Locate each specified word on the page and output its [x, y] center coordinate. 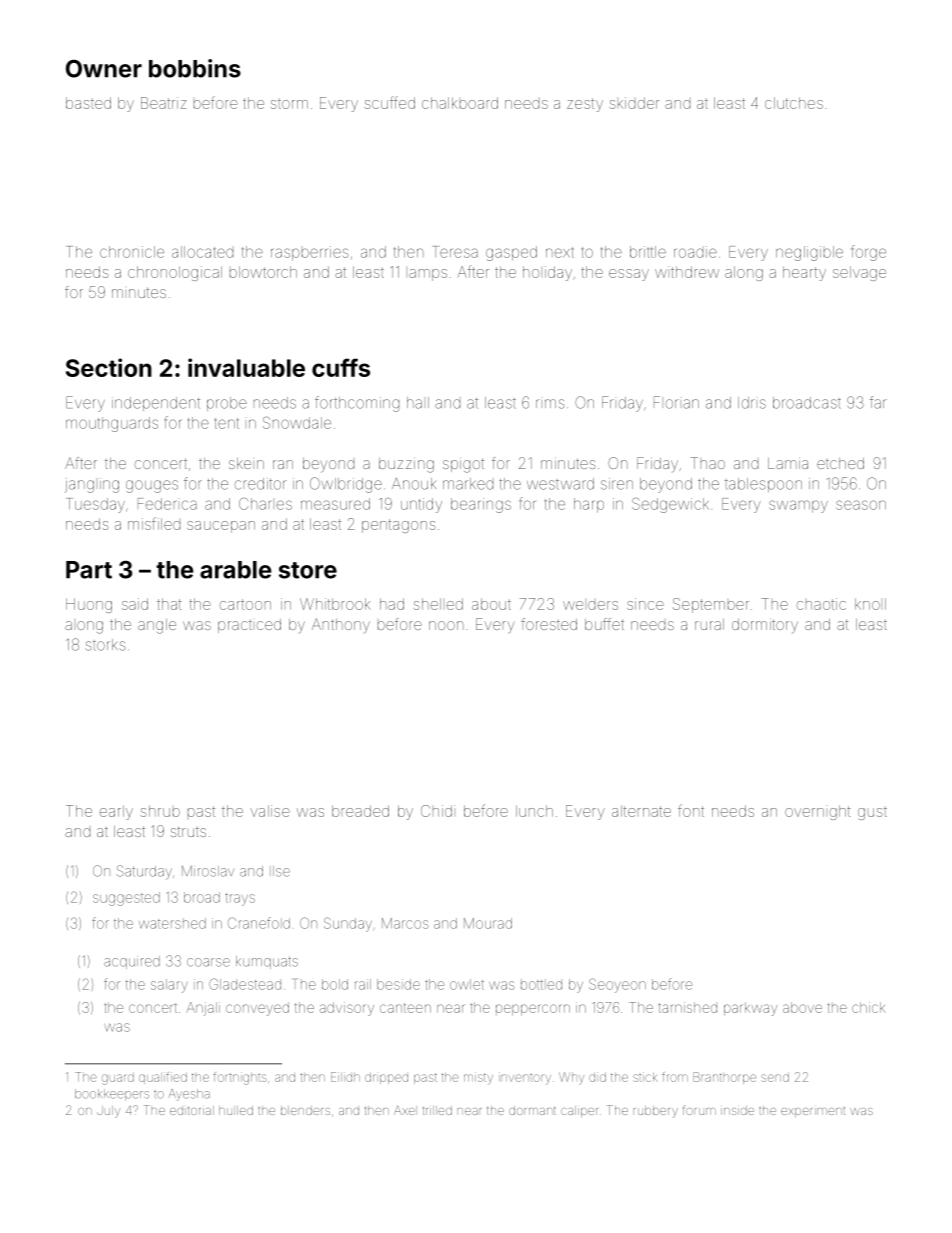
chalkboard [460, 103]
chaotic [821, 604]
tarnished [688, 1007]
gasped [511, 253]
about [491, 604]
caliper [579, 1111]
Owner [104, 68]
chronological [175, 273]
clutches [794, 103]
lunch [534, 811]
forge [869, 253]
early [116, 812]
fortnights [240, 1078]
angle [157, 626]
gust [872, 814]
